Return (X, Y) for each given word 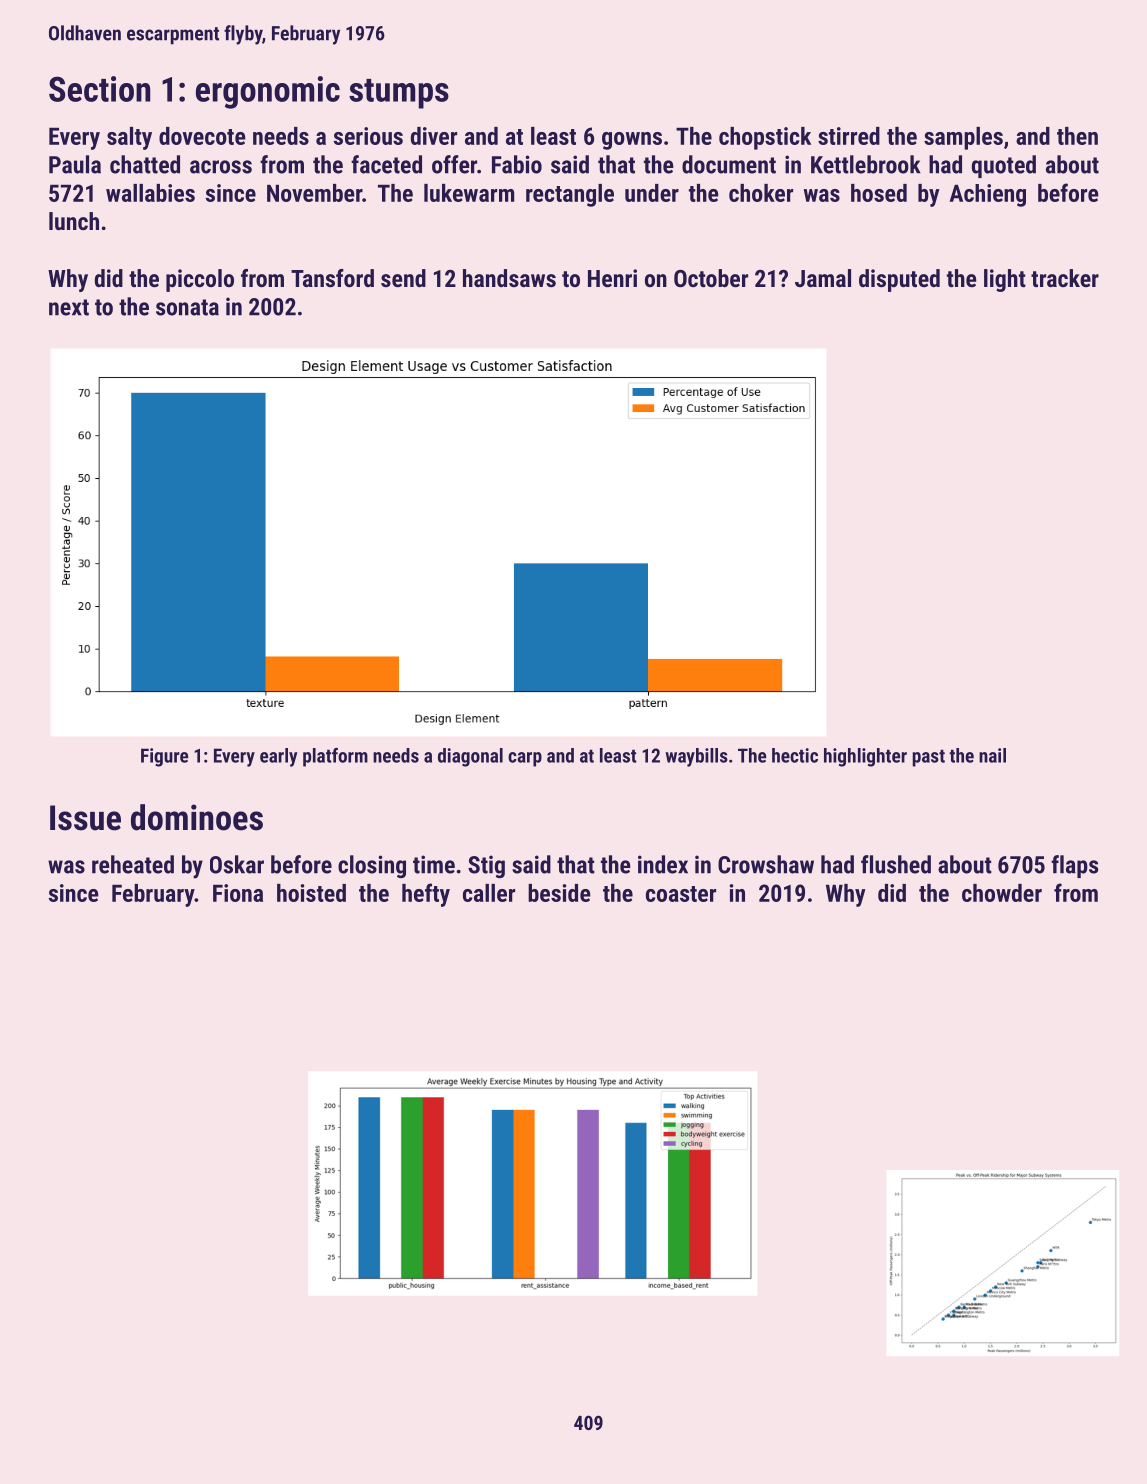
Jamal (823, 278)
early (279, 757)
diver (434, 136)
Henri (612, 278)
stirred (849, 136)
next (69, 307)
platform (335, 757)
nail (992, 755)
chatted (145, 164)
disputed (899, 280)
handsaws (509, 278)
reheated (133, 864)
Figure (164, 757)
